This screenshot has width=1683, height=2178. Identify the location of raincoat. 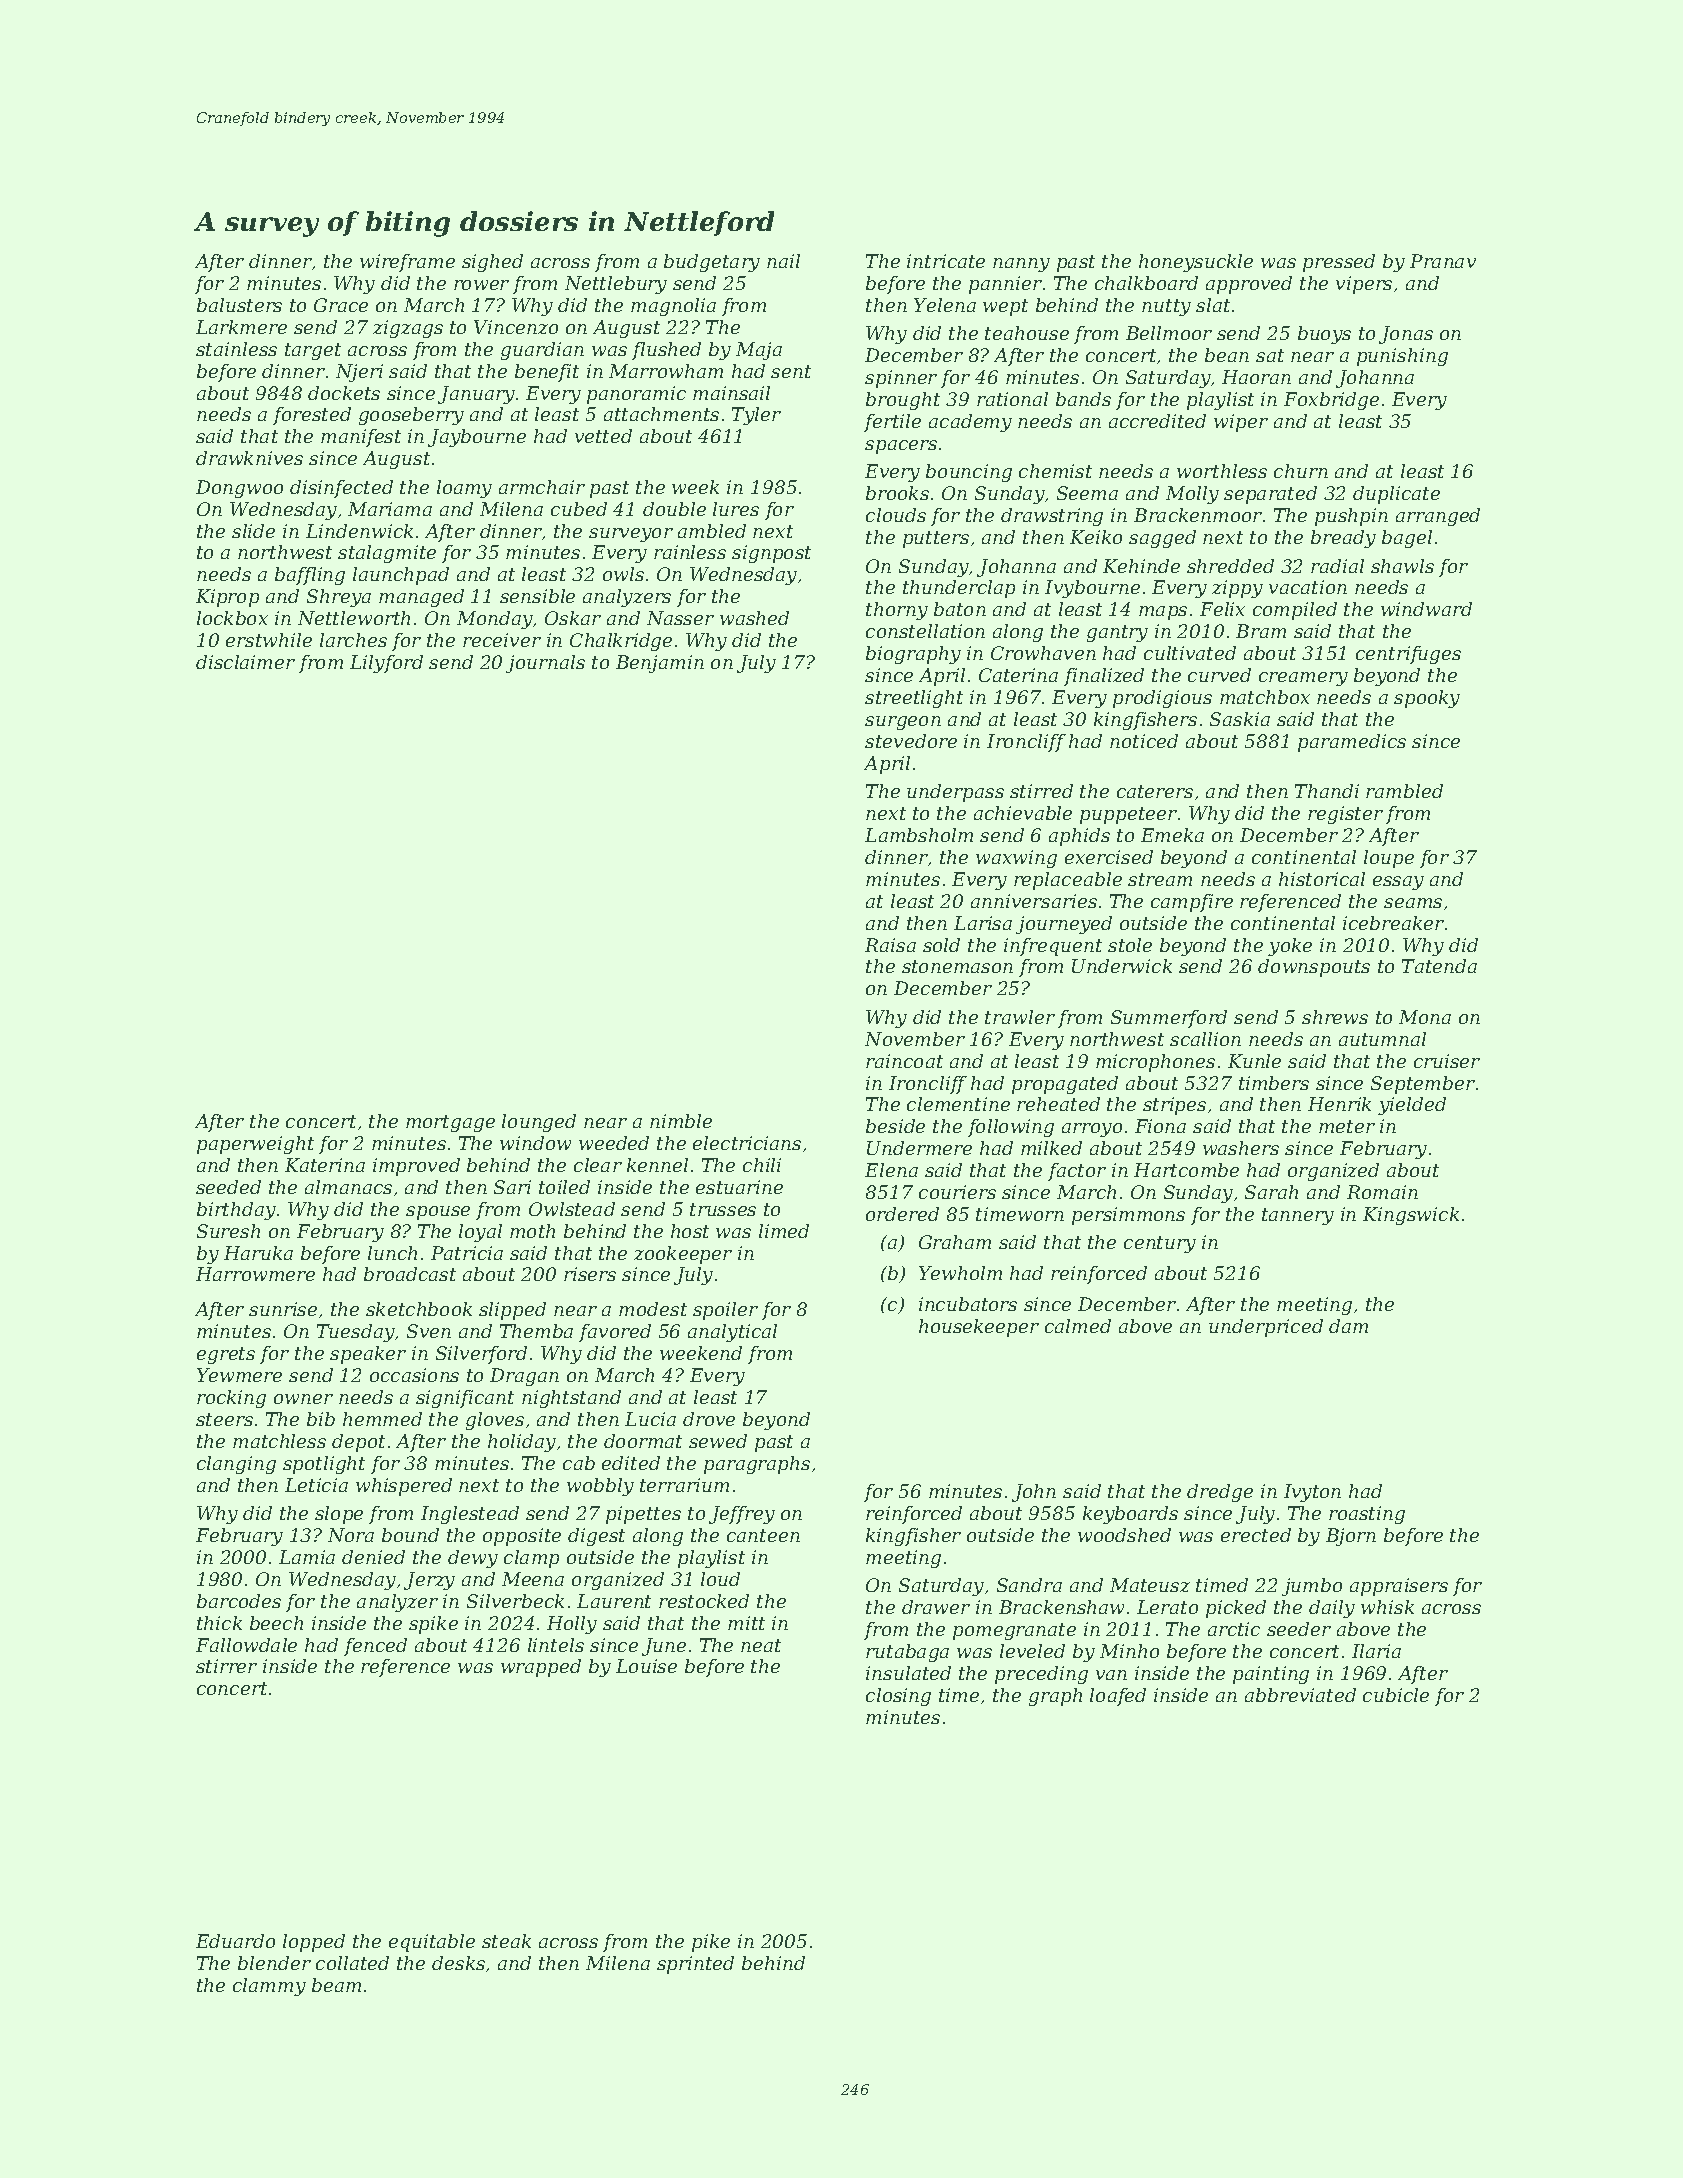
(904, 1061).
